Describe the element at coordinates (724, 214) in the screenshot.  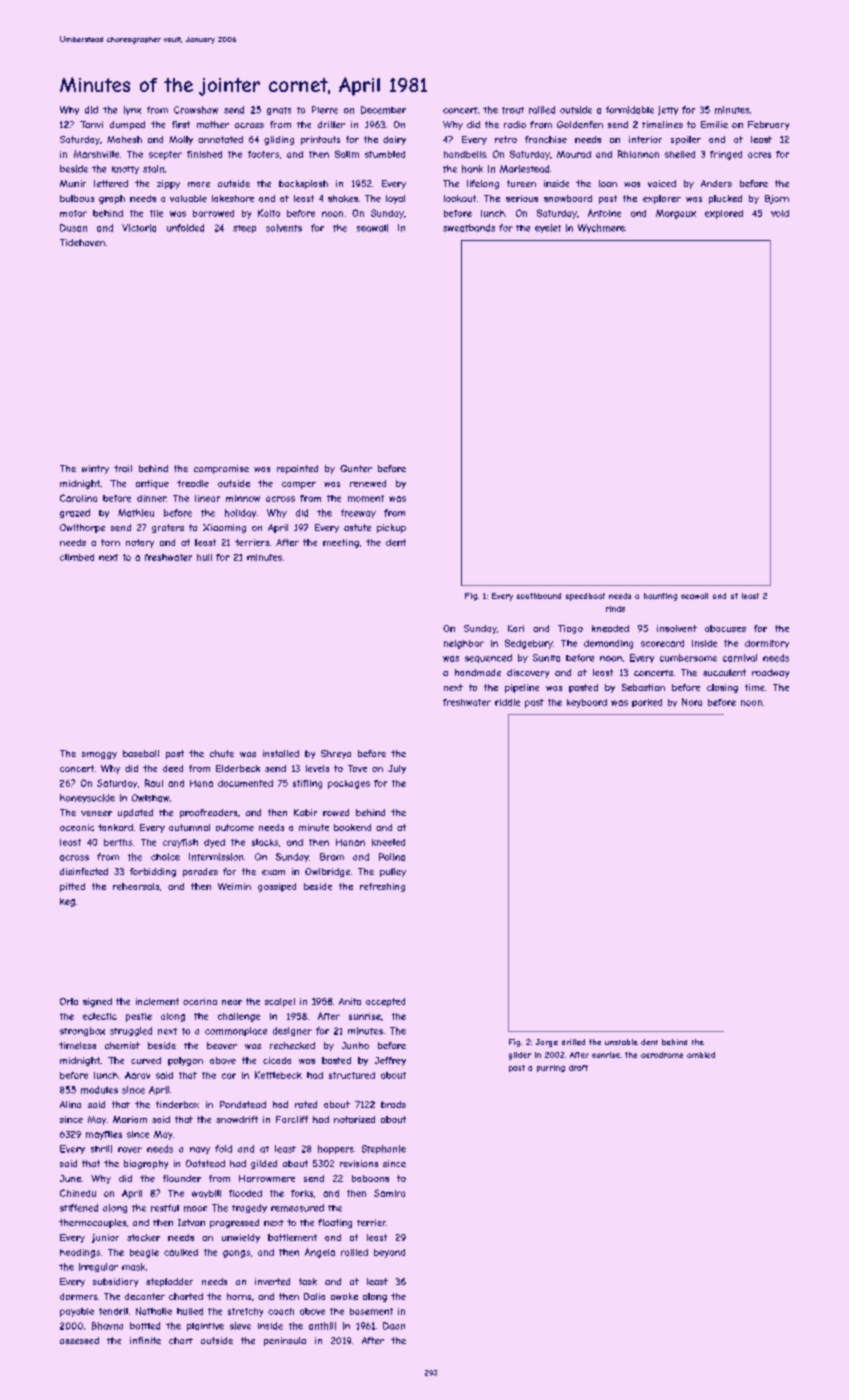
I see `explored` at that location.
